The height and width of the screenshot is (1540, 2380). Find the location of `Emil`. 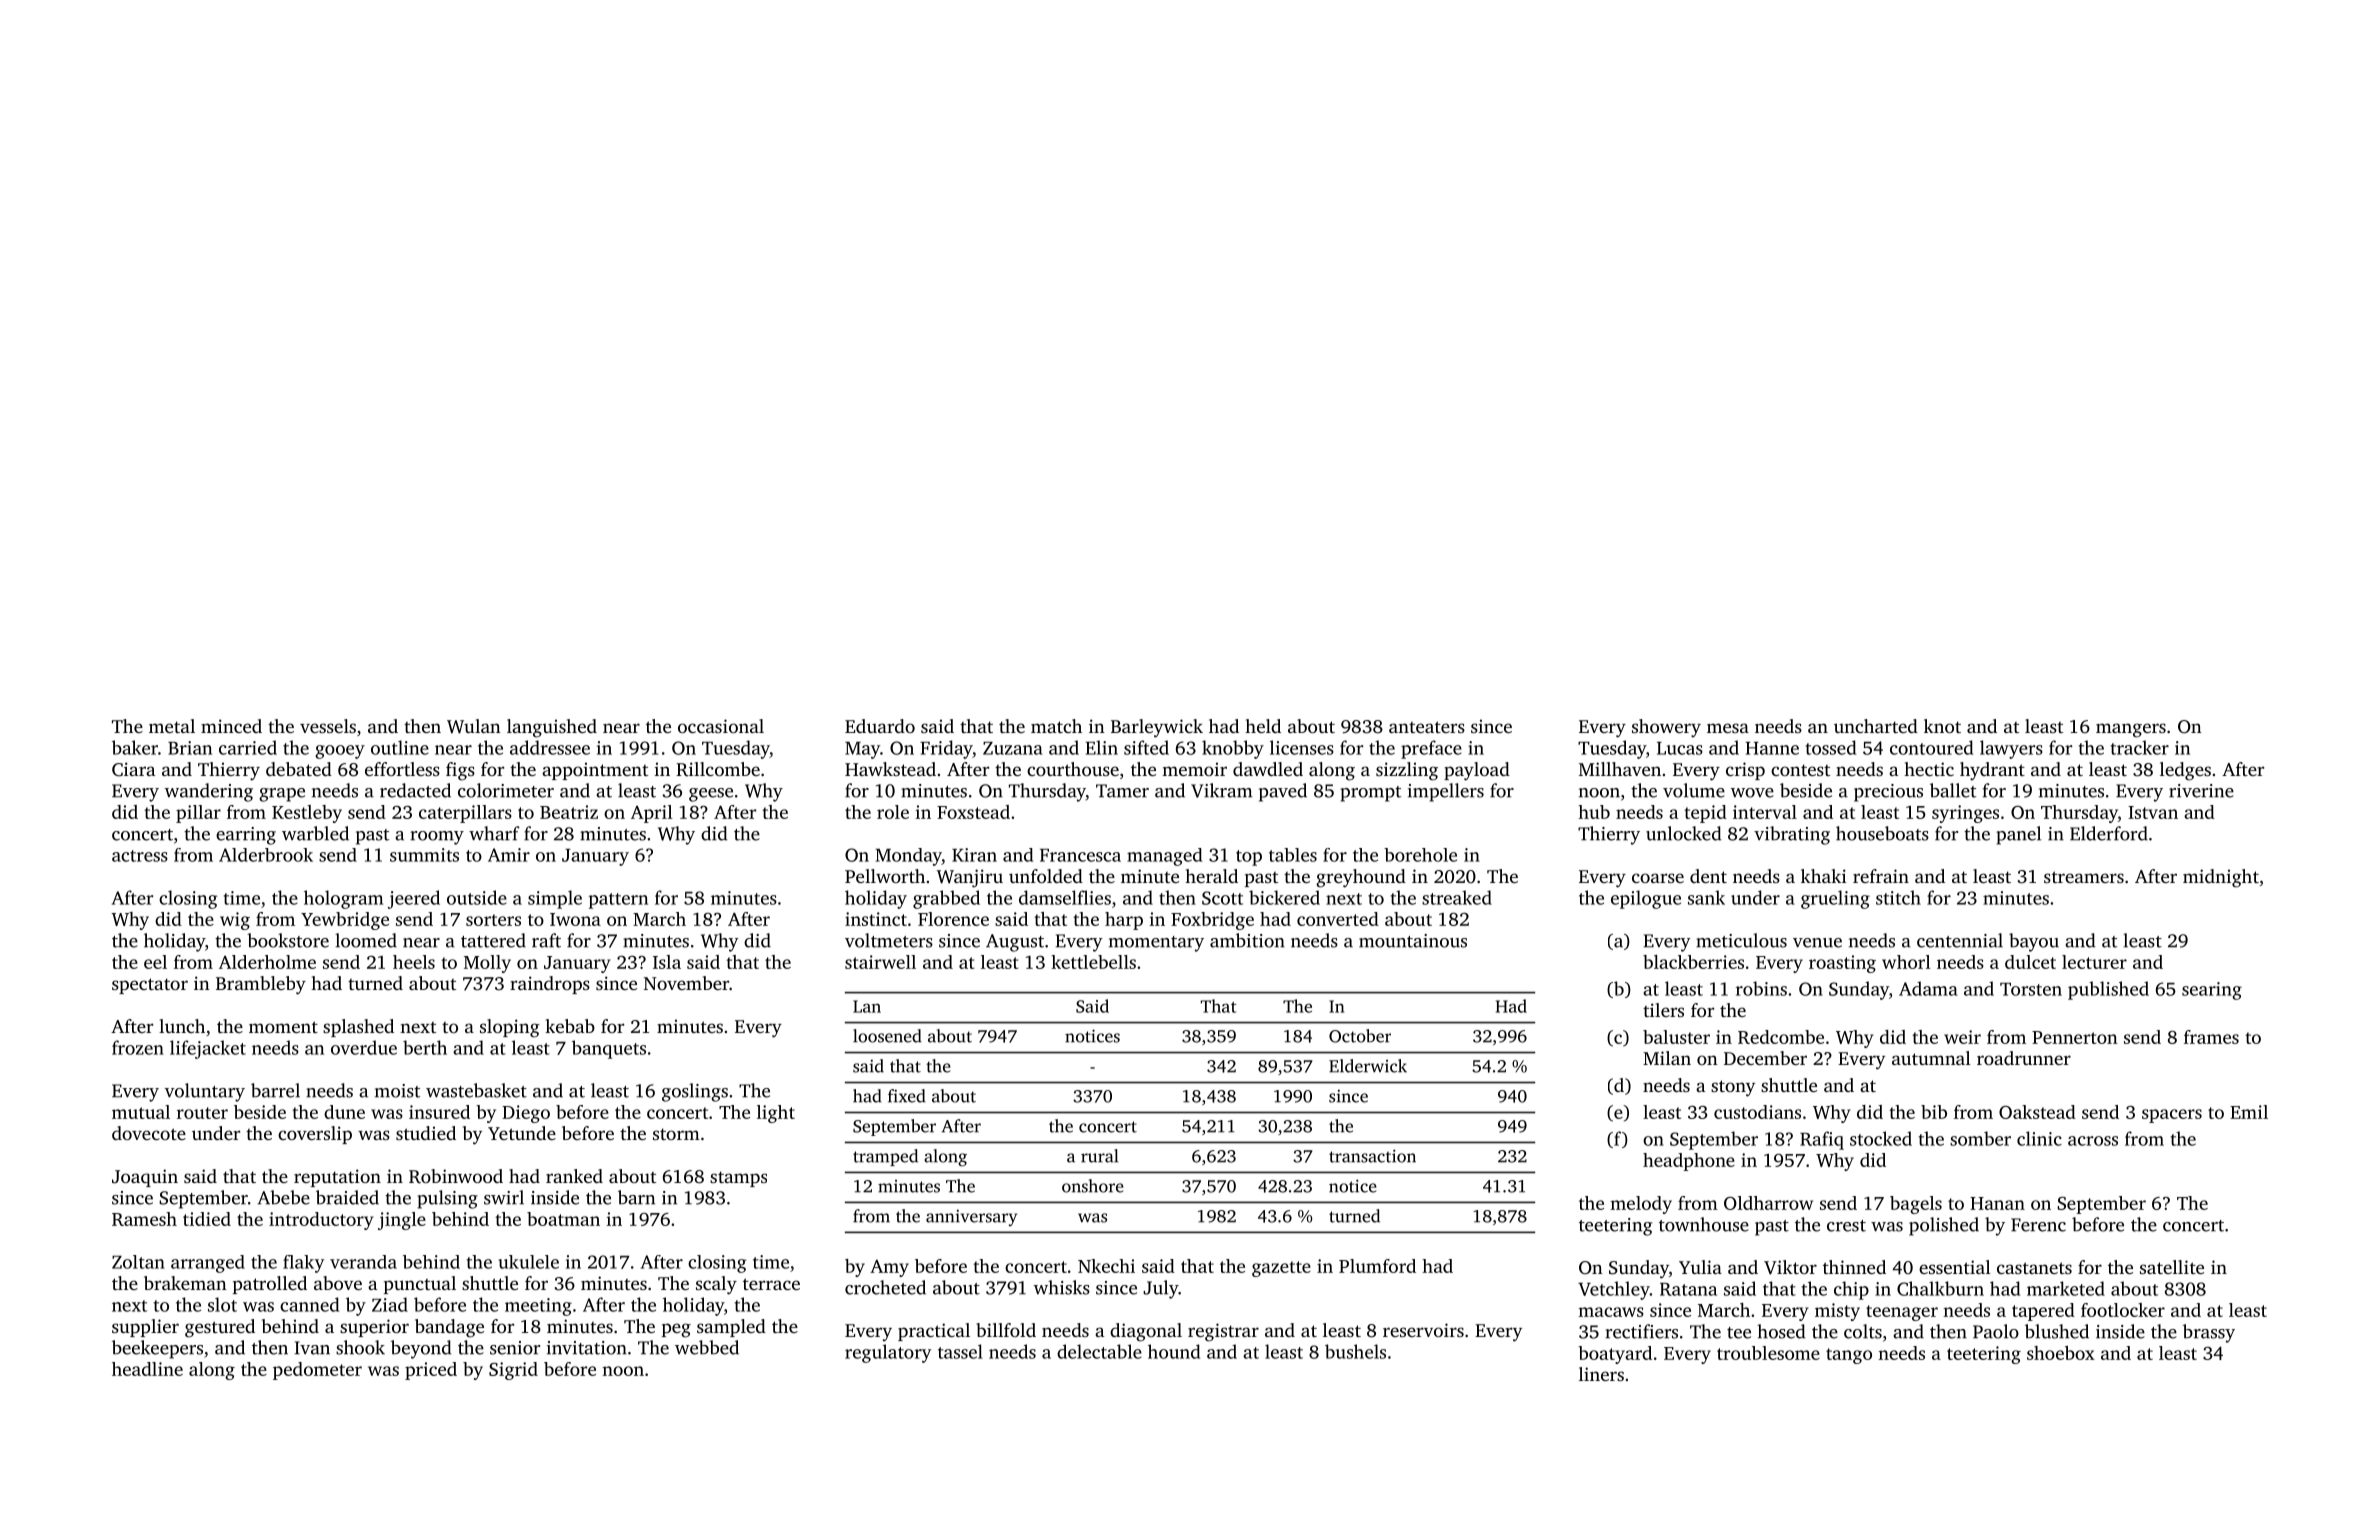

Emil is located at coordinates (2249, 1112).
